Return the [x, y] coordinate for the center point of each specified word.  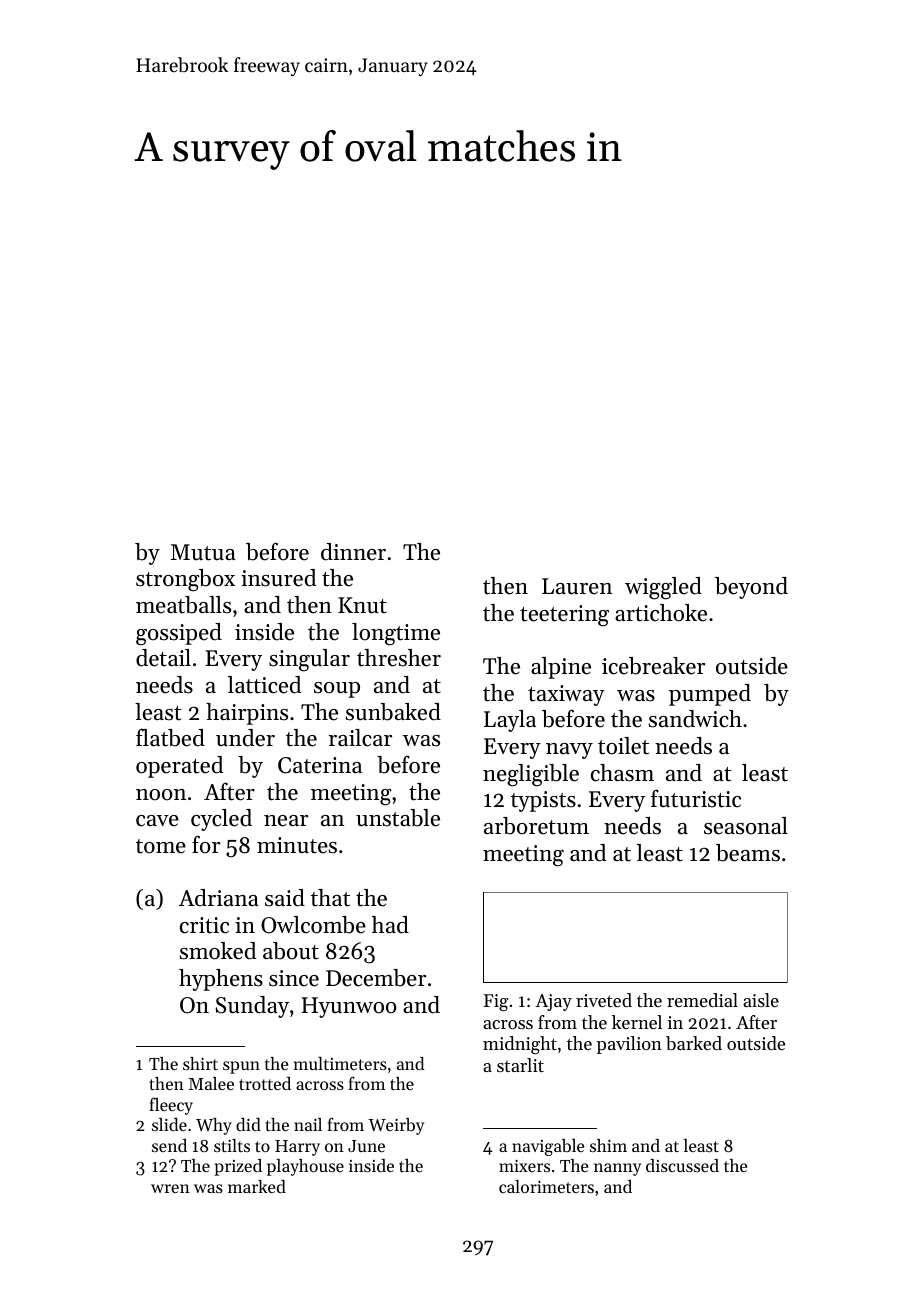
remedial [702, 1000]
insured [278, 578]
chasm [622, 773]
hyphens [221, 980]
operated [179, 767]
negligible [531, 775]
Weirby [396, 1126]
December [376, 978]
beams [748, 853]
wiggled [663, 588]
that [330, 898]
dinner [353, 552]
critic [204, 925]
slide [169, 1124]
